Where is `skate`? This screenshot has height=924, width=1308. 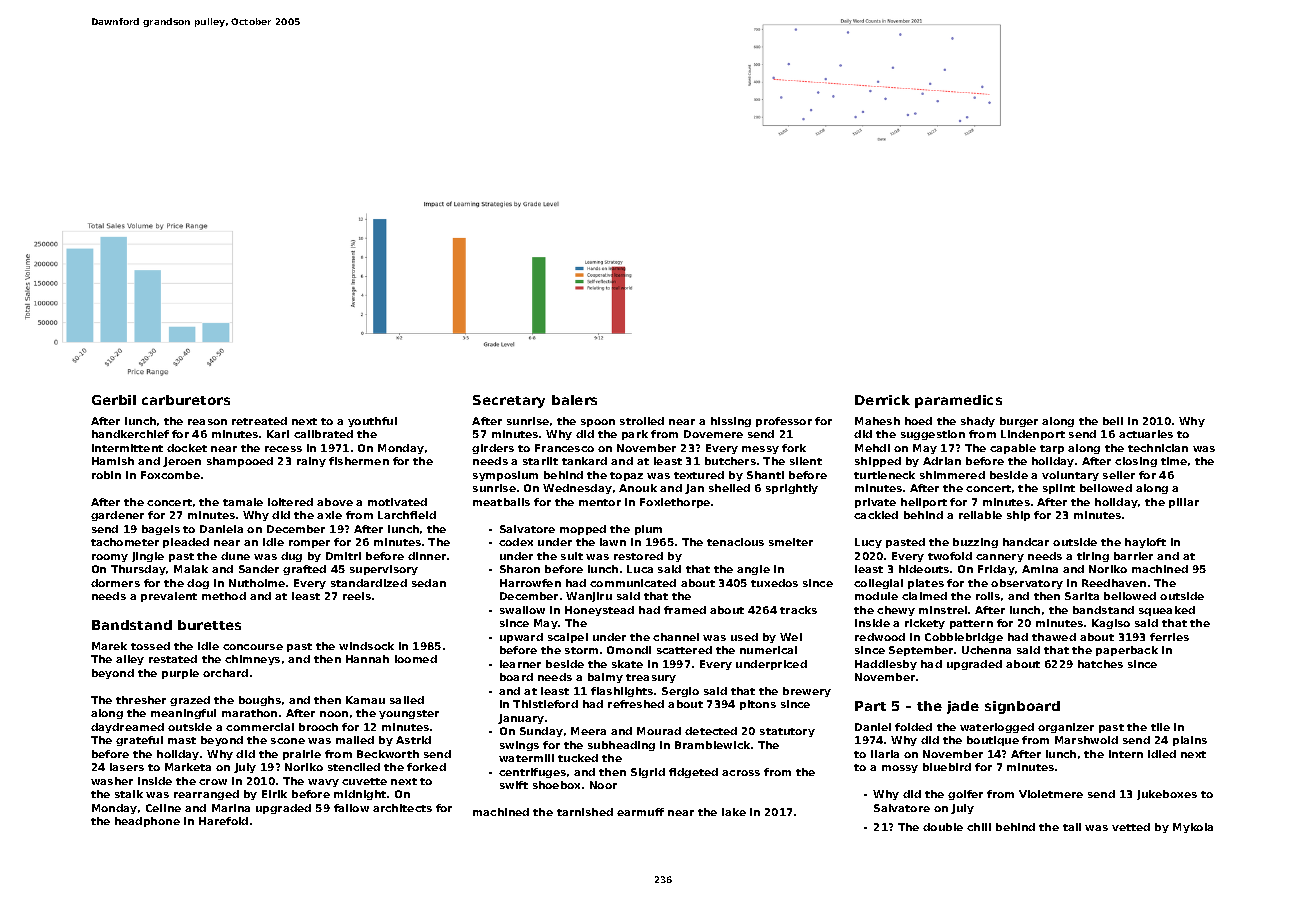
skate is located at coordinates (627, 664).
